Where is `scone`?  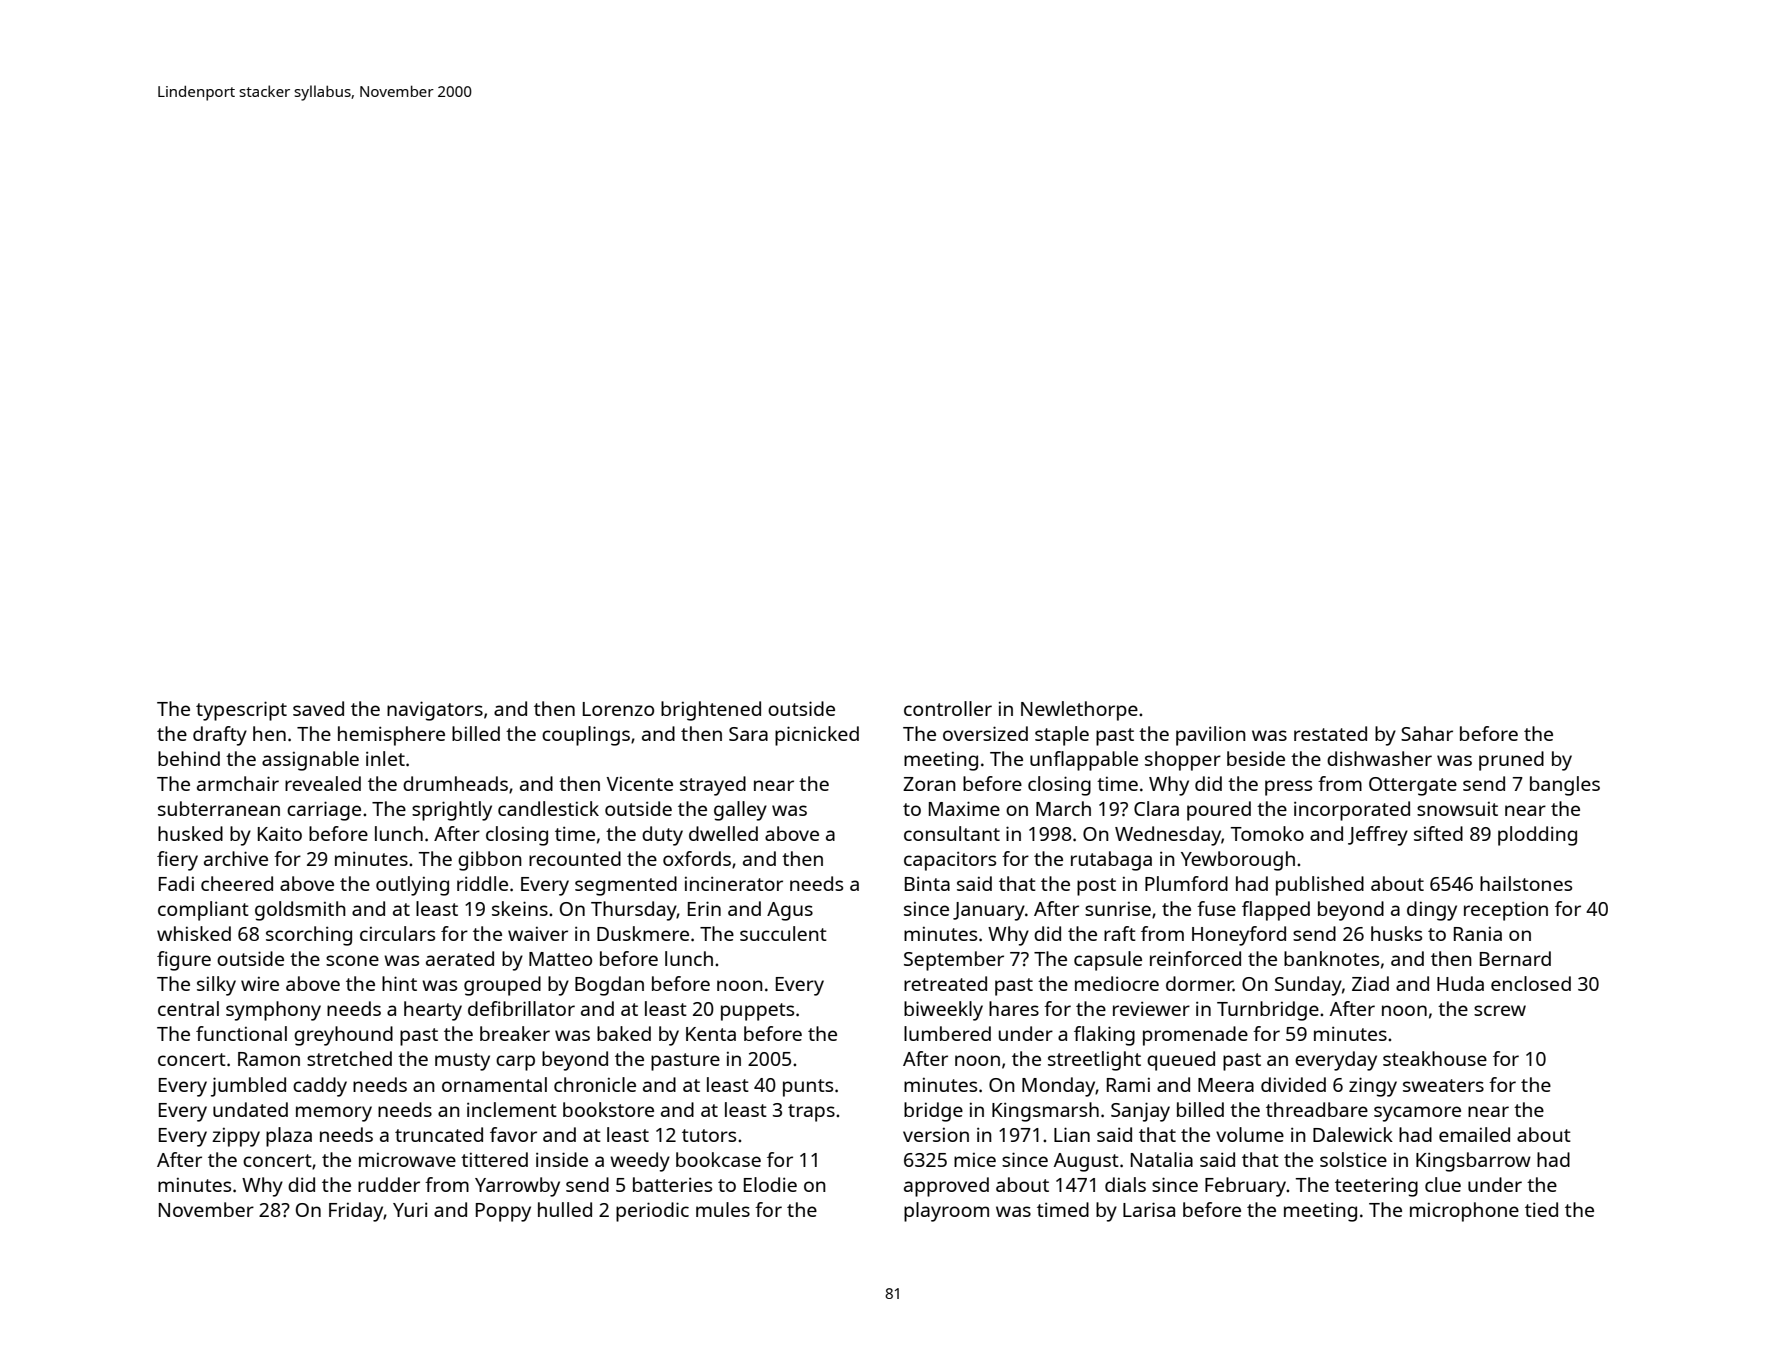 scone is located at coordinates (352, 960).
